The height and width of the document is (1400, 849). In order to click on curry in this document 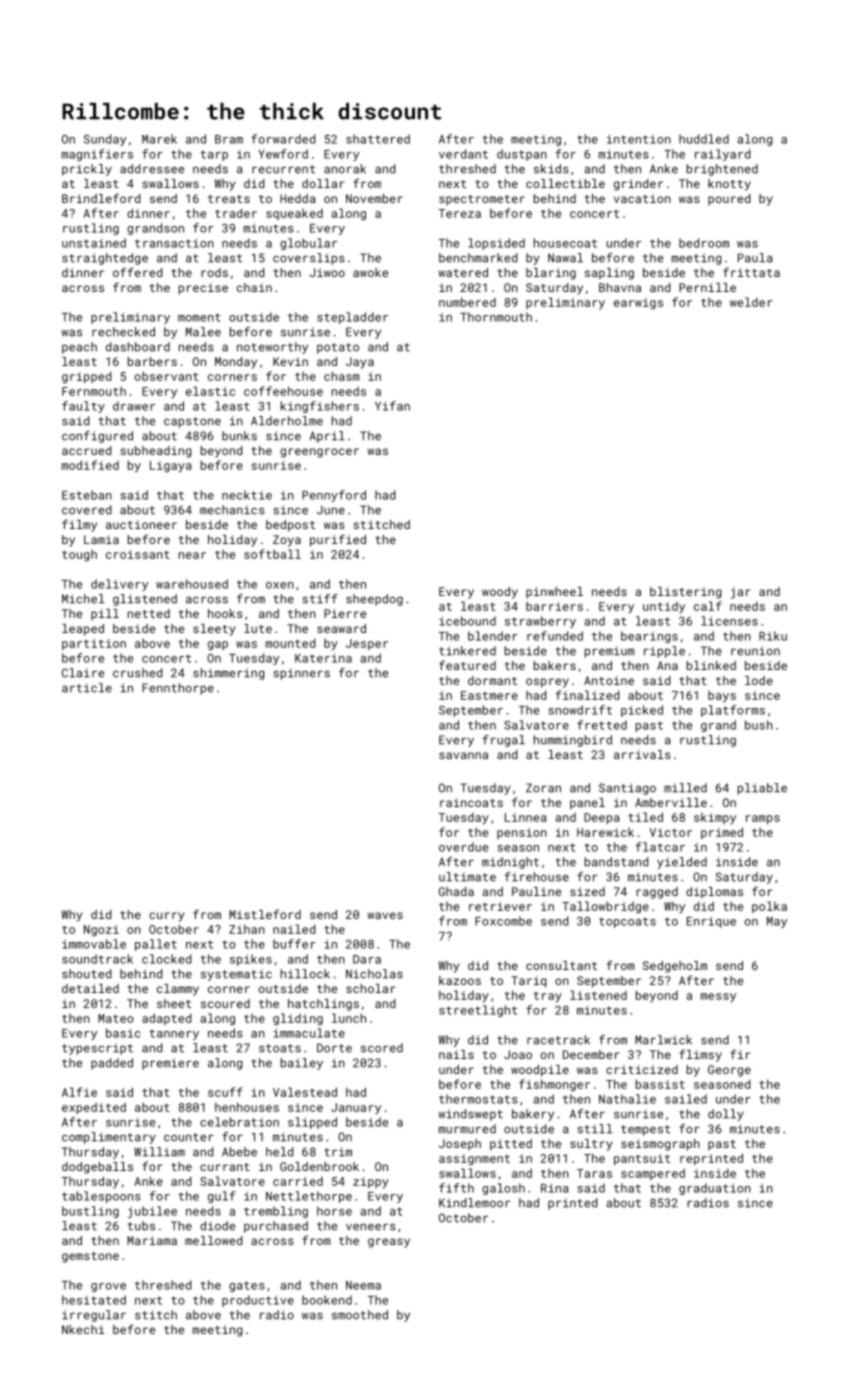, I will do `click(166, 917)`.
